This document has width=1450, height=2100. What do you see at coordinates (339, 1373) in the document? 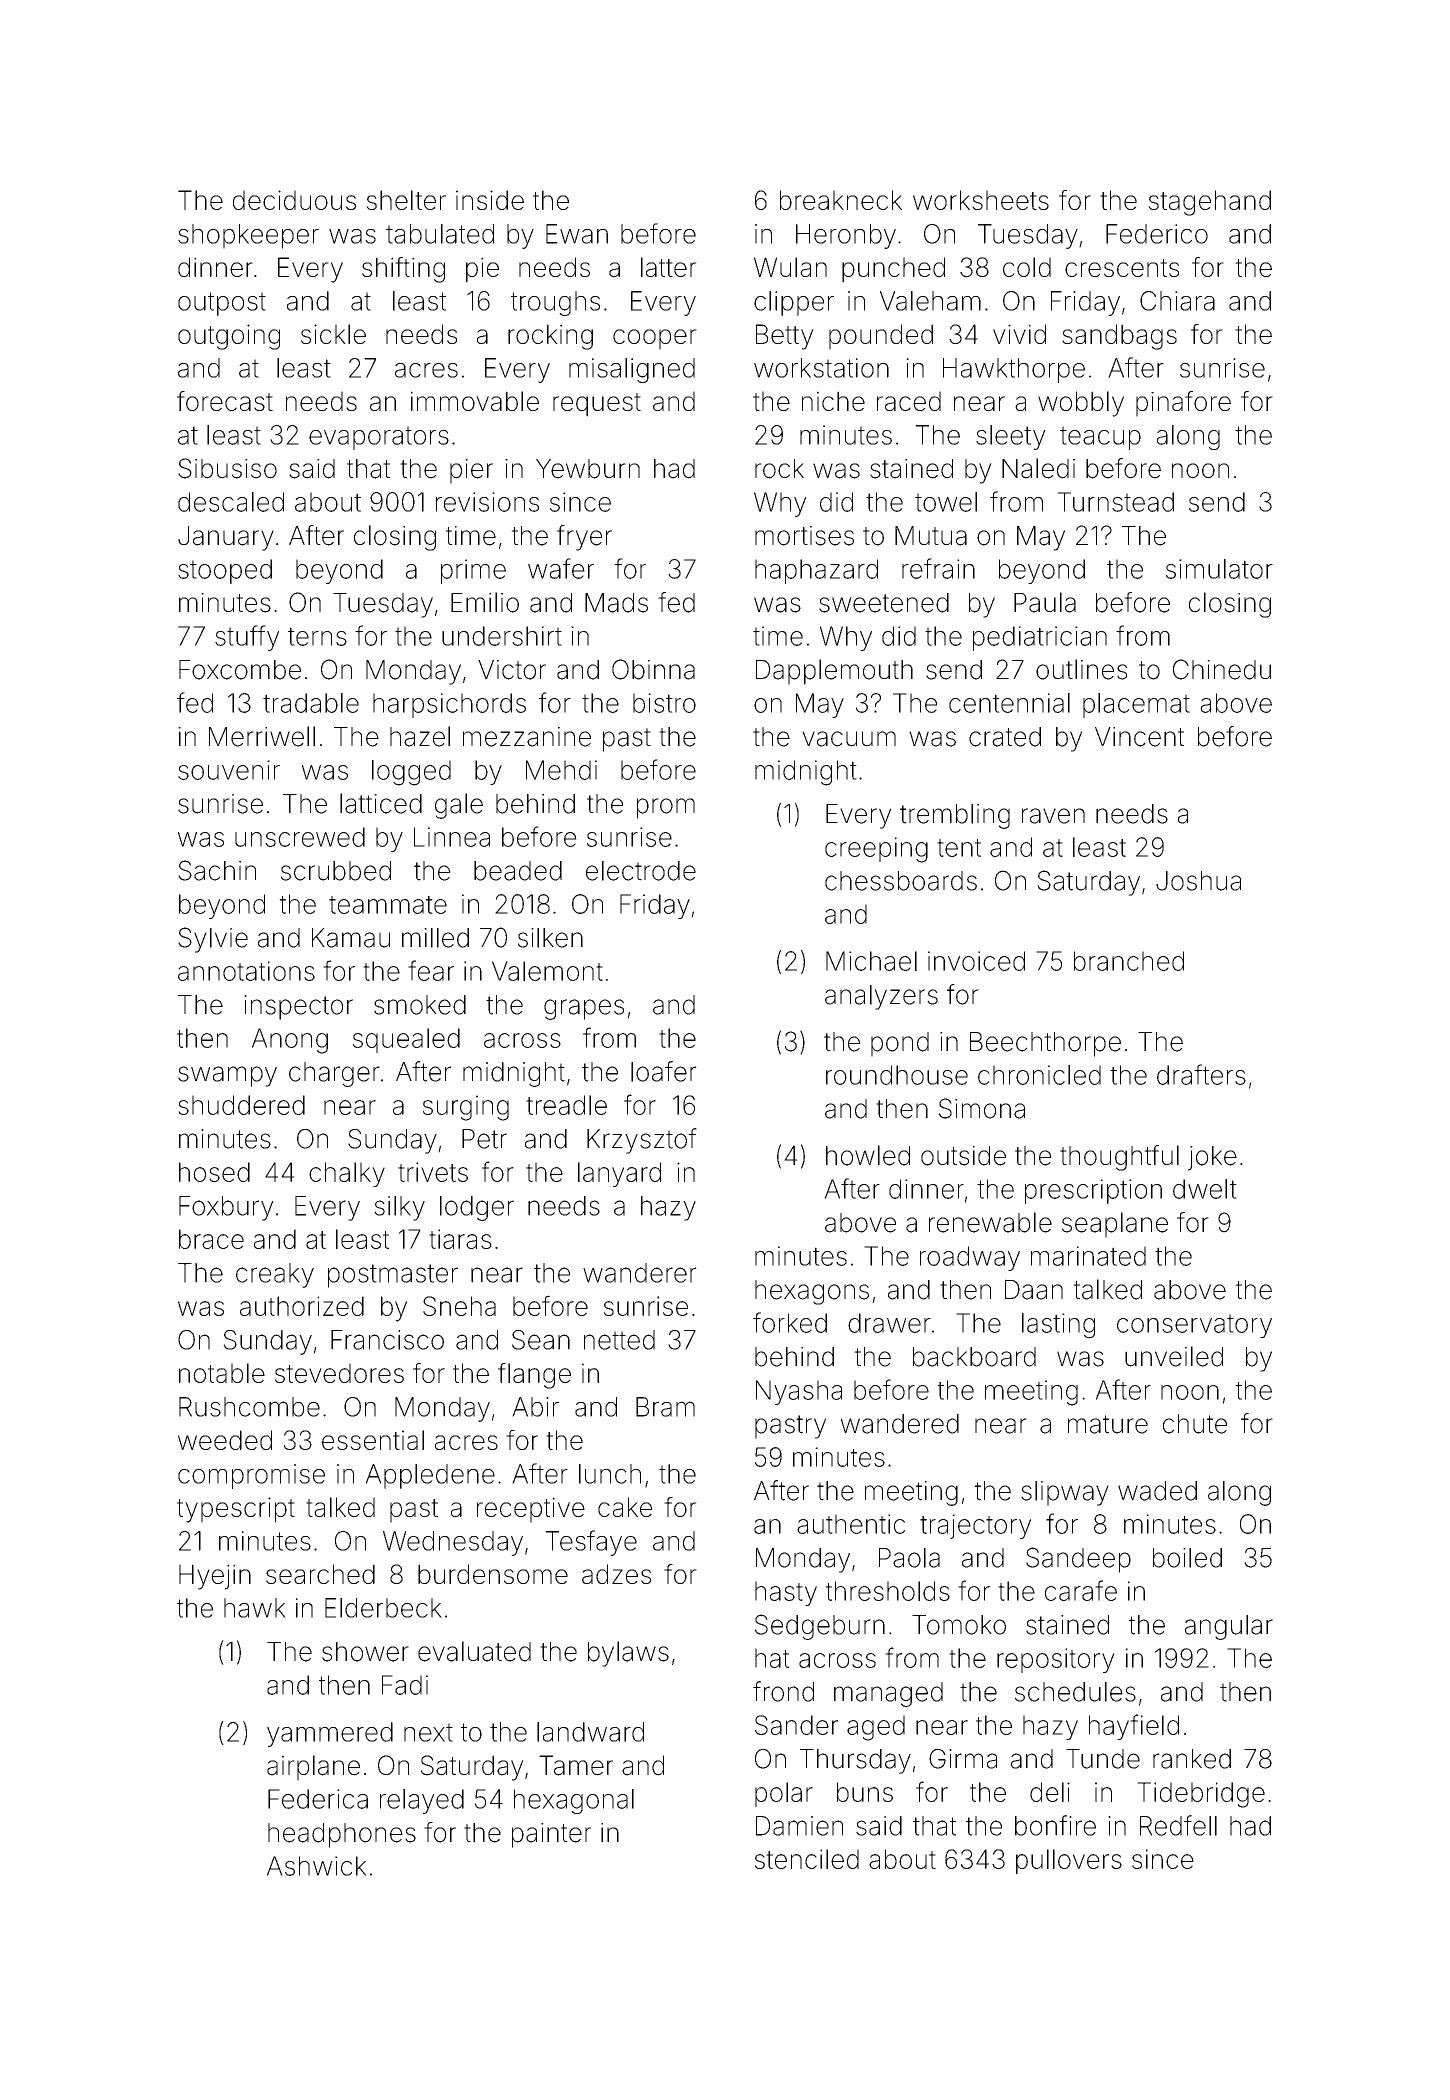
I see `stevedores` at bounding box center [339, 1373].
